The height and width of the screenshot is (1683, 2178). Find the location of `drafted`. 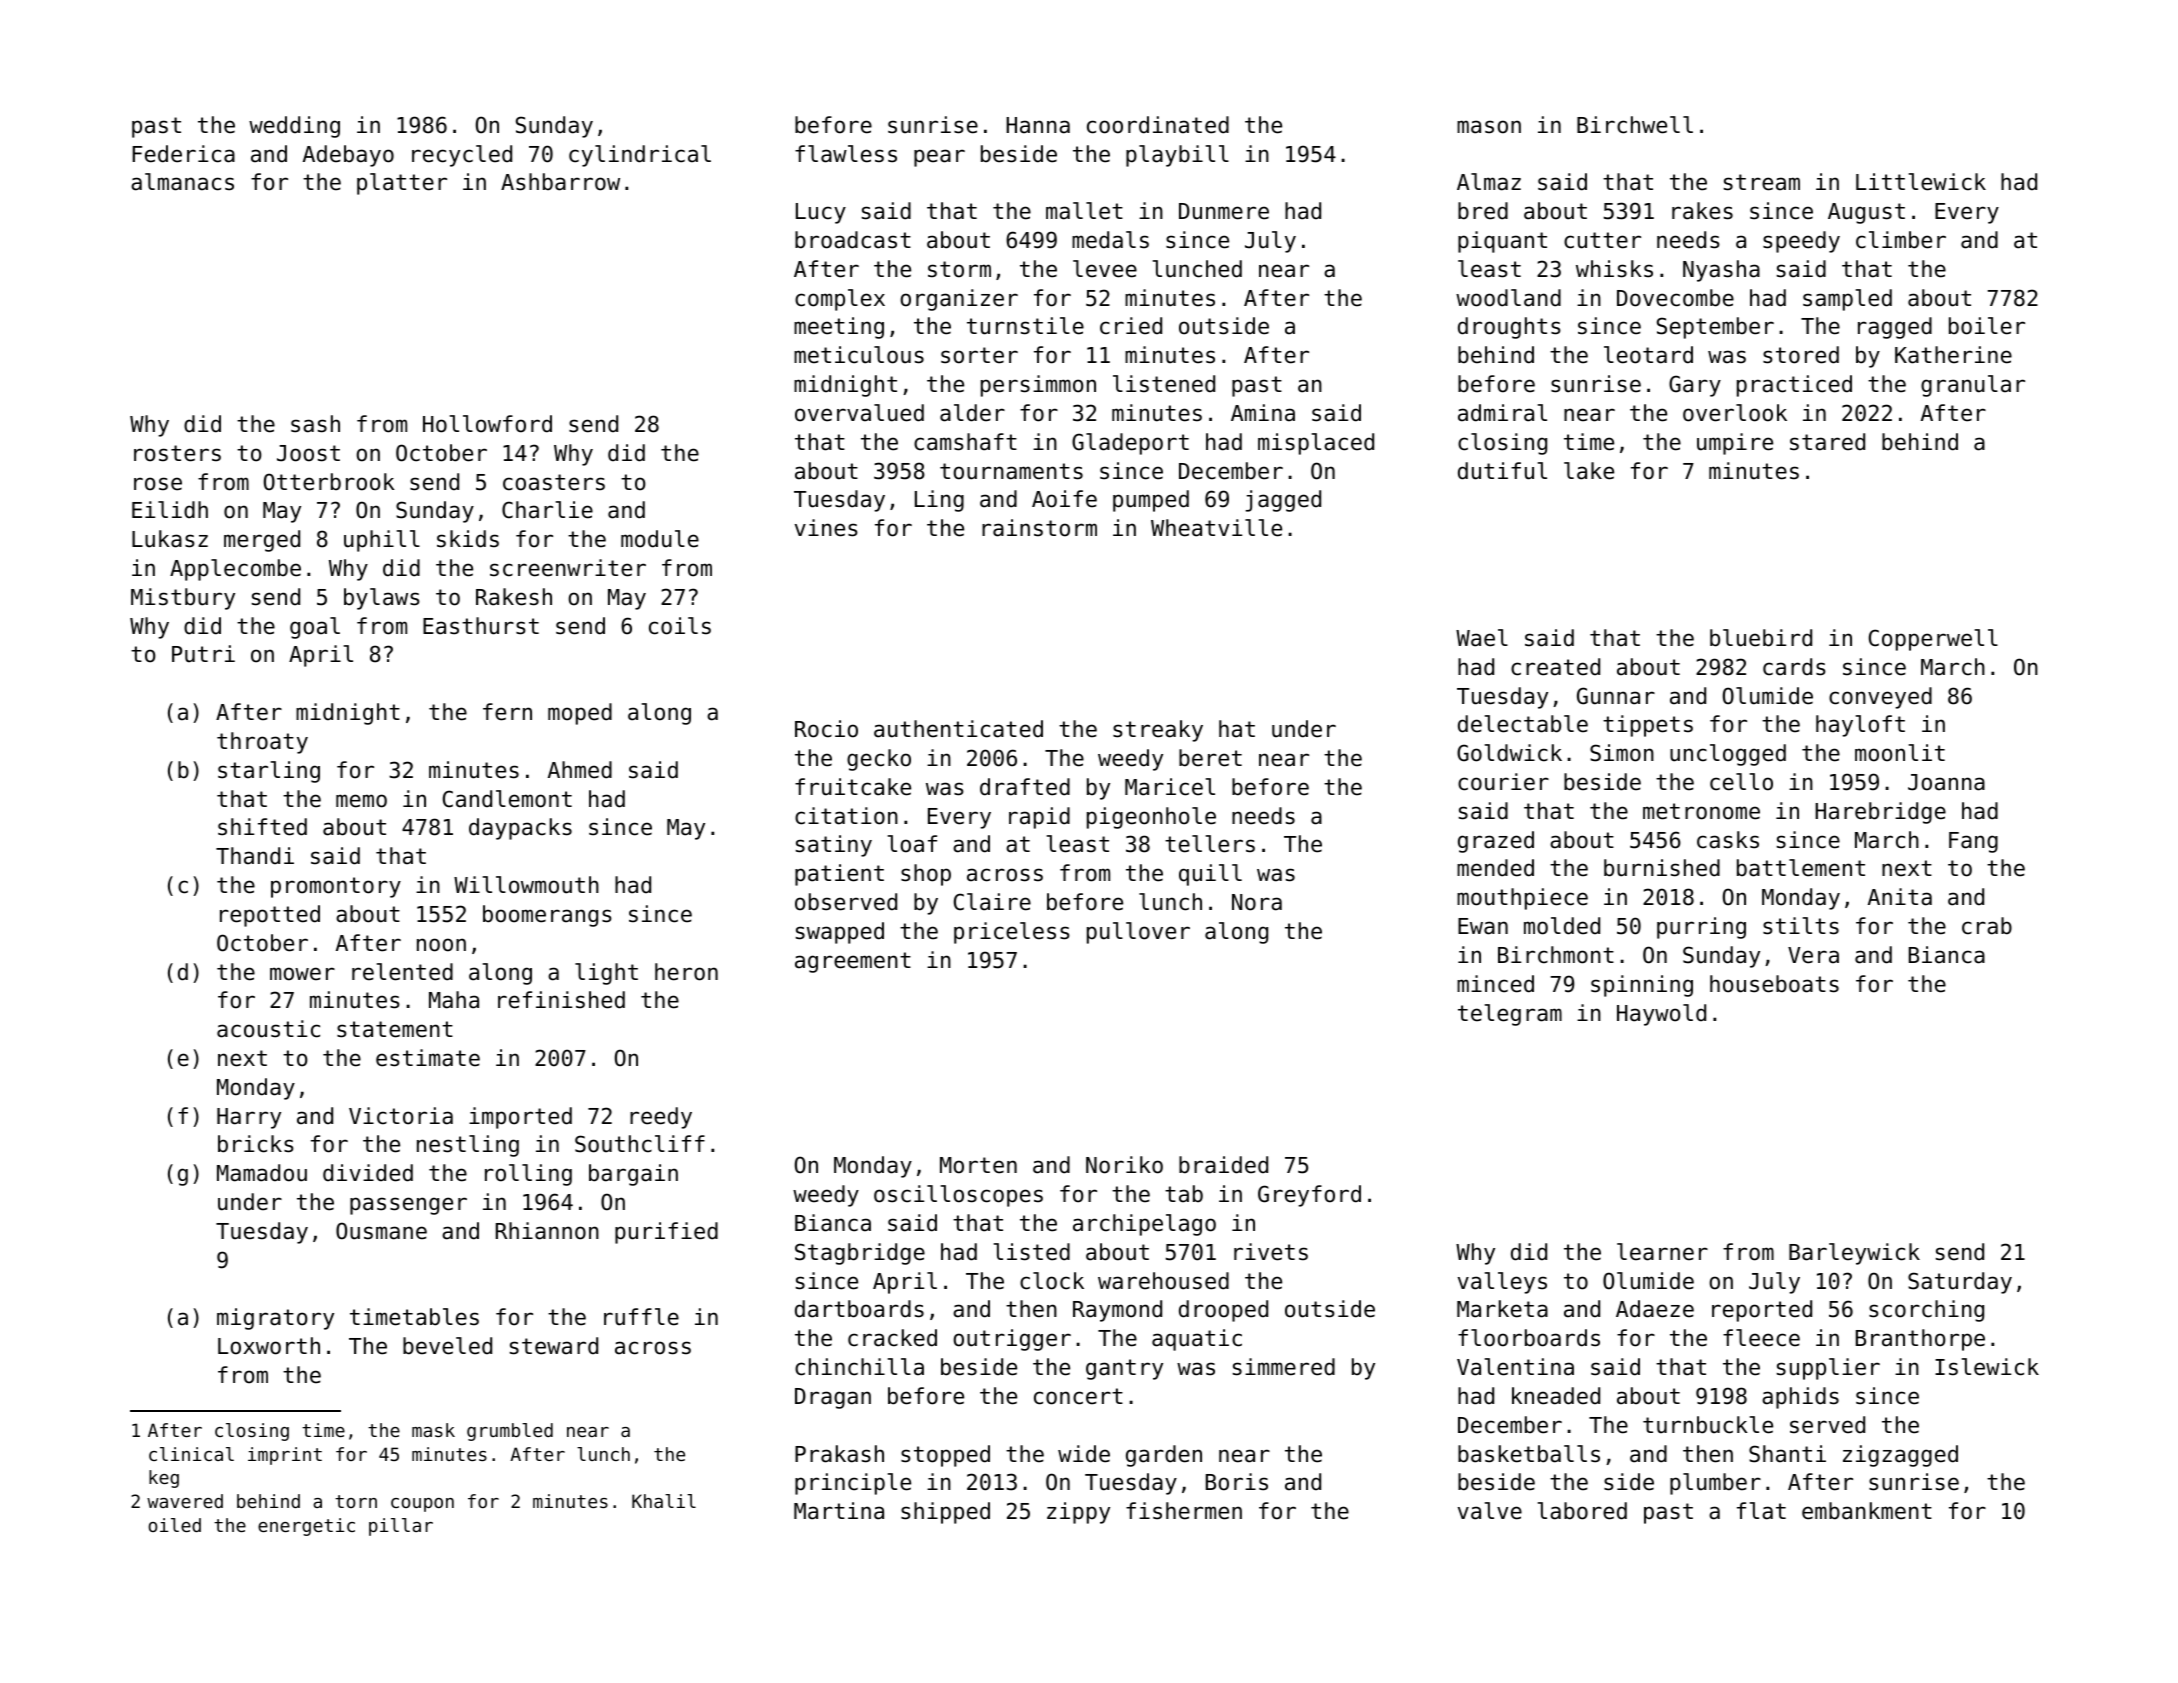

drafted is located at coordinates (1025, 787).
